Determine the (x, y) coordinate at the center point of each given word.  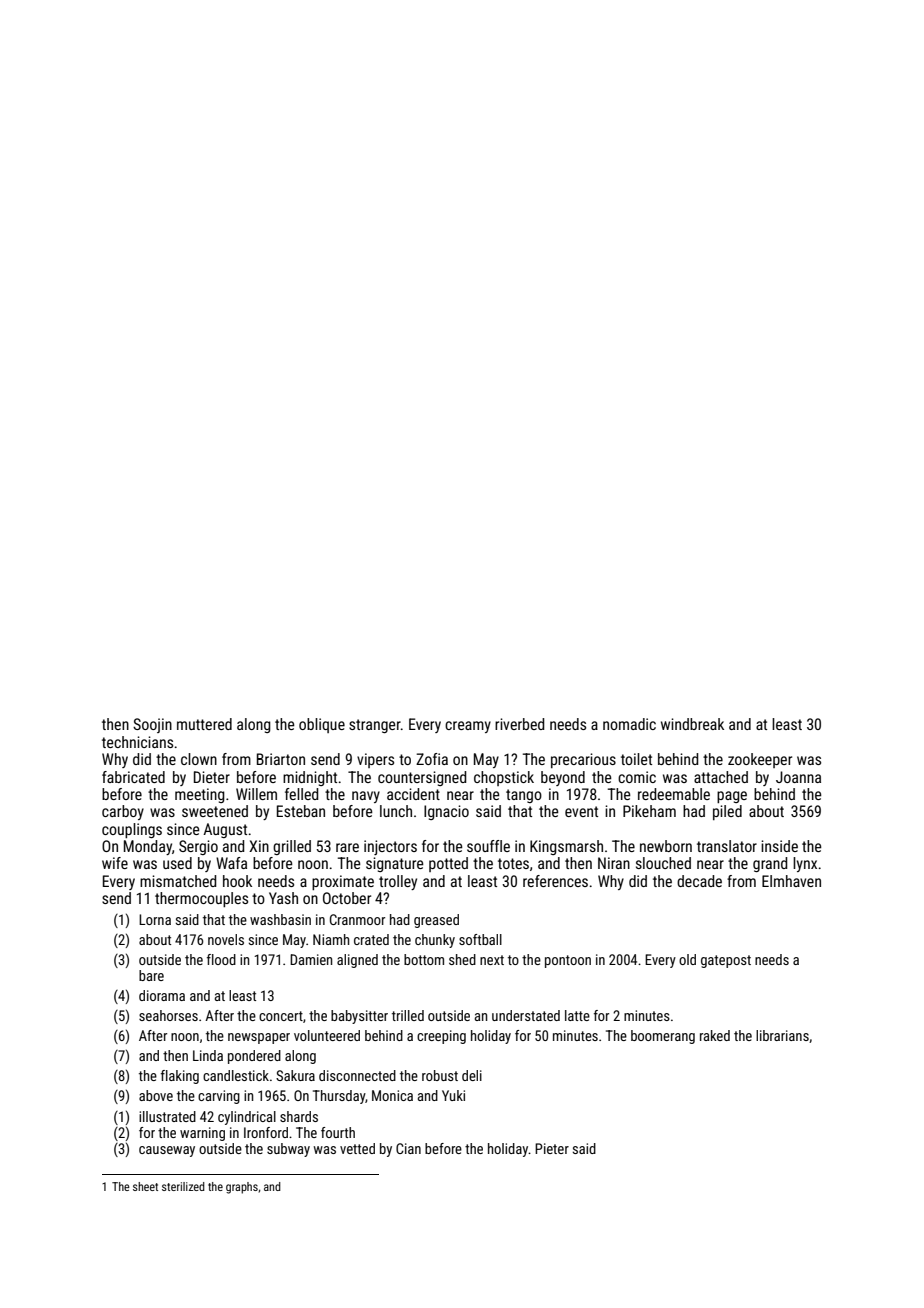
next (492, 960)
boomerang (663, 1037)
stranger (375, 726)
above (156, 1095)
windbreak (692, 724)
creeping (441, 1037)
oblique (322, 725)
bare (151, 975)
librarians (782, 1035)
